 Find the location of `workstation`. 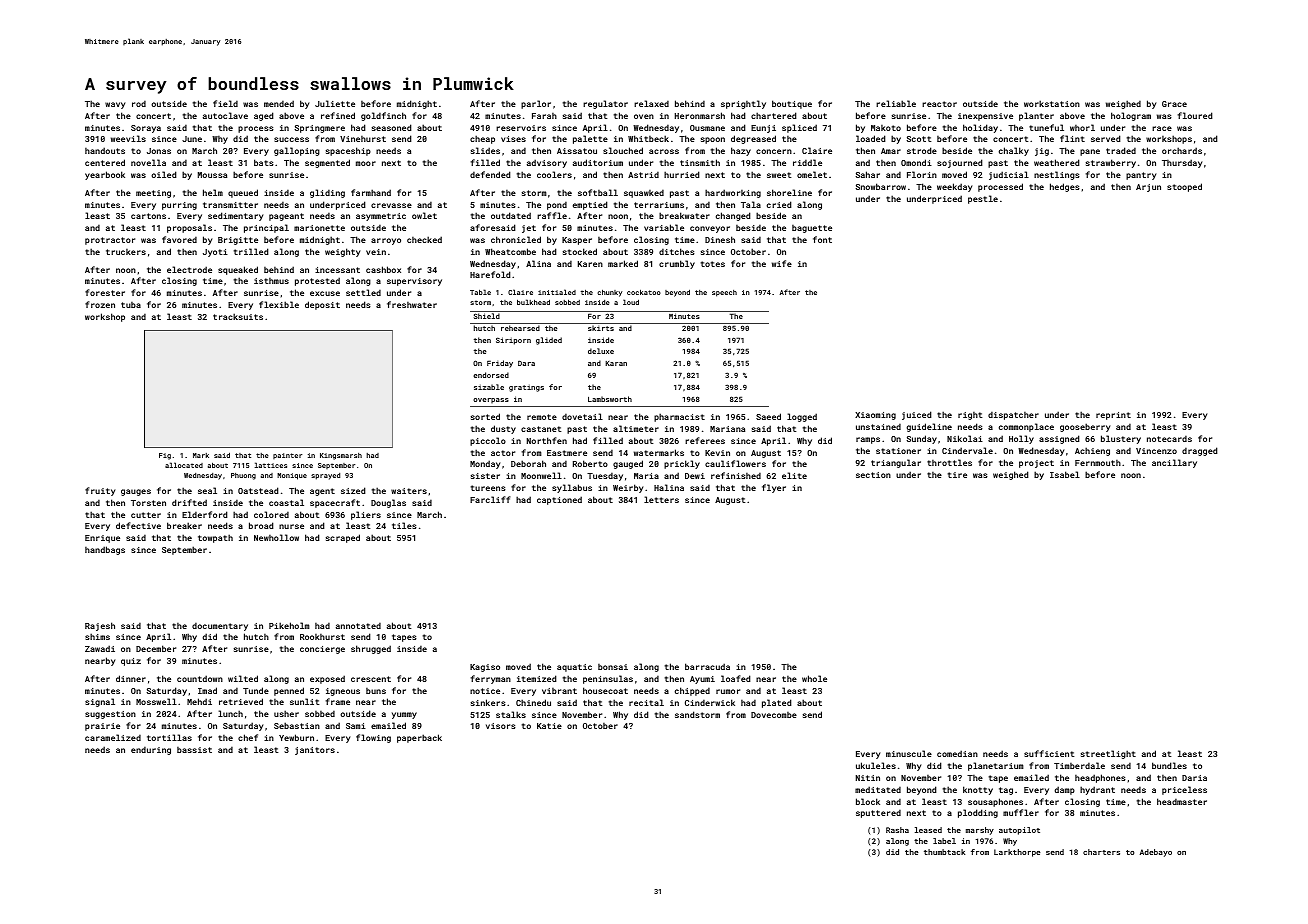

workstation is located at coordinates (1052, 103).
